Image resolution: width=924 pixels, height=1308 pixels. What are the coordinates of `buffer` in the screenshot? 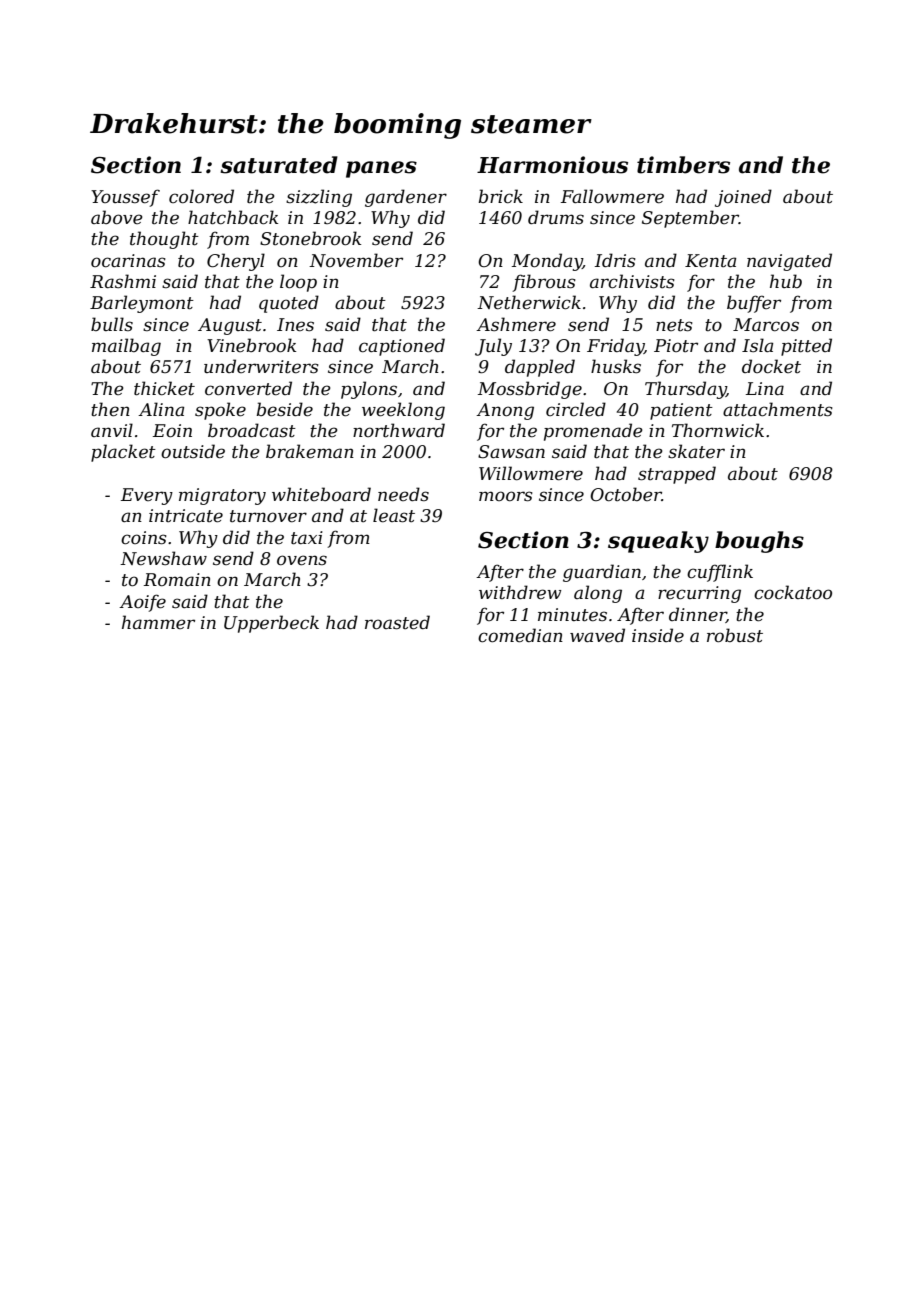 It's located at (754, 304).
